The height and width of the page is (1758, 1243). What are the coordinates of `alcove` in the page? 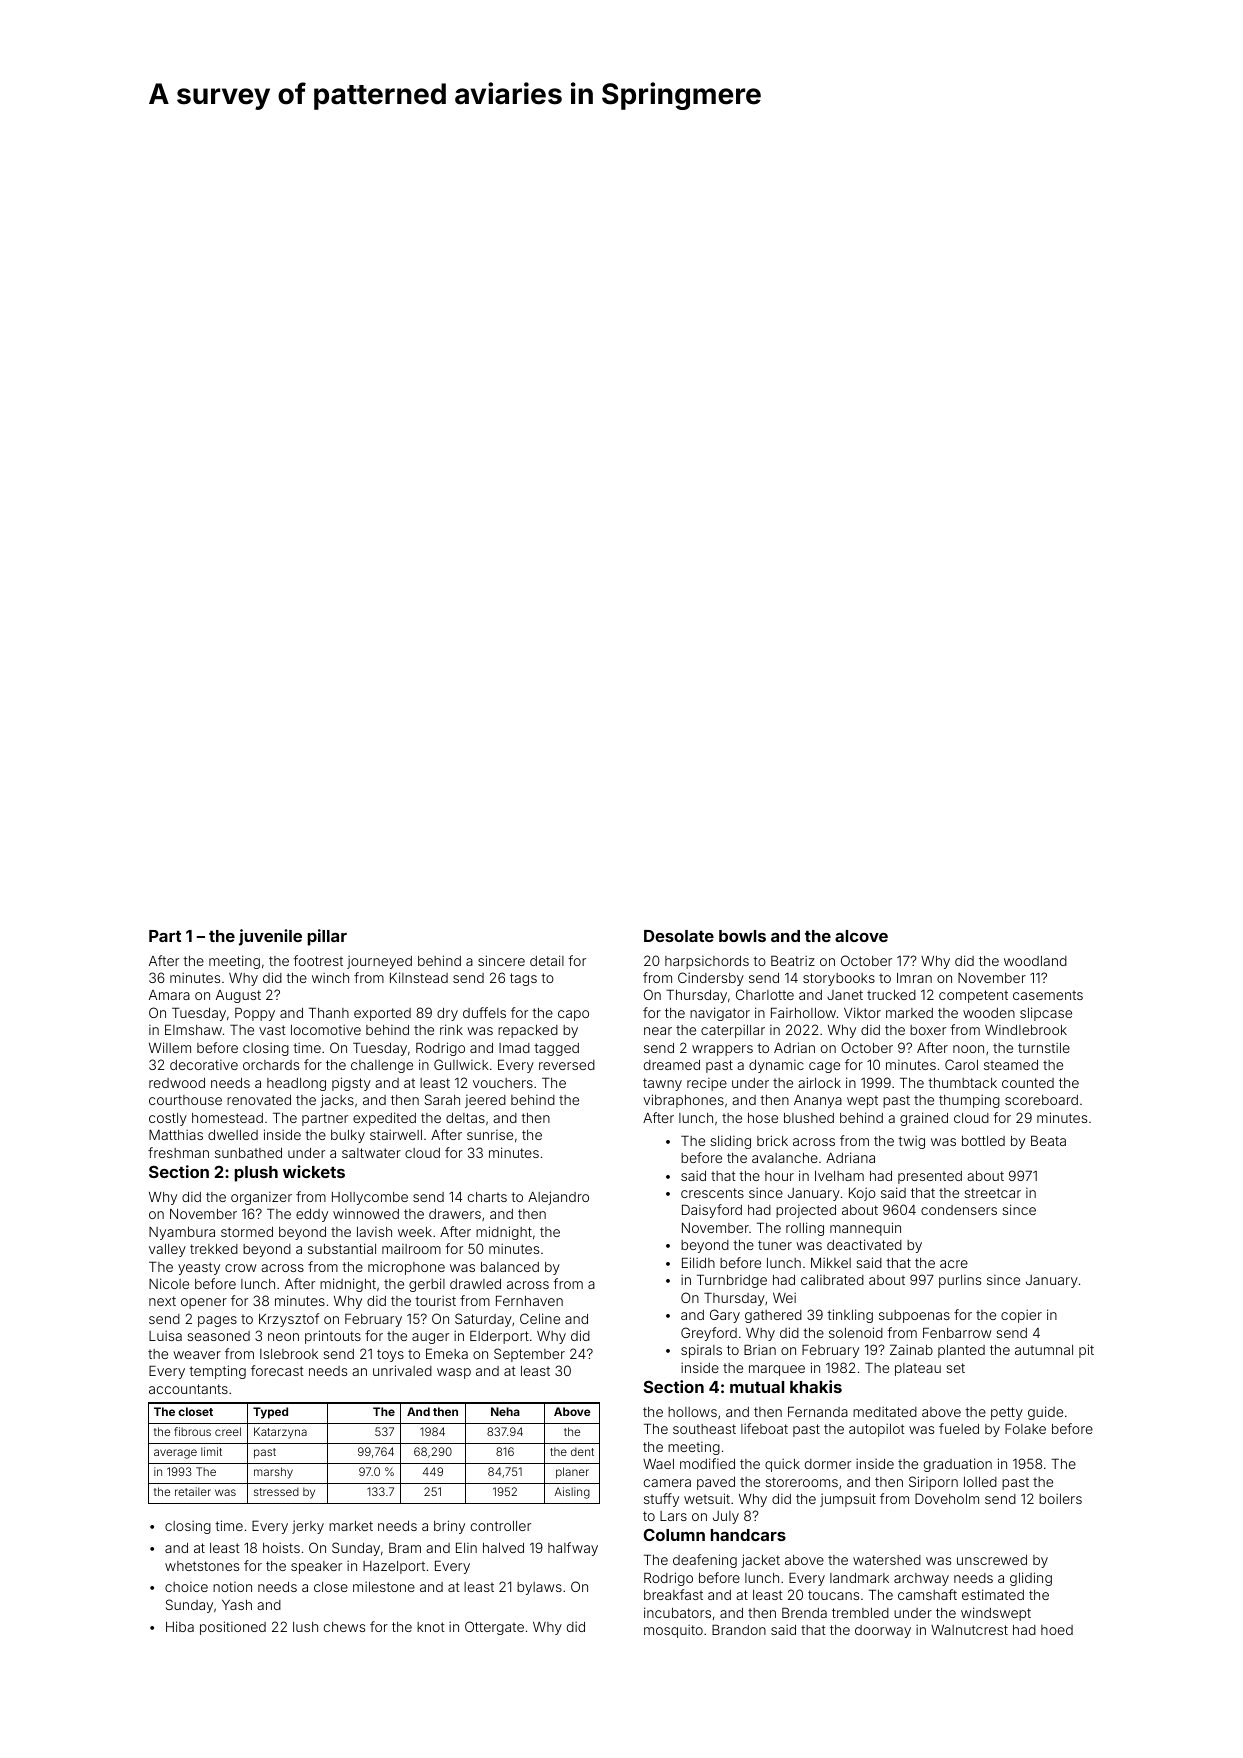 It's located at (861, 936).
